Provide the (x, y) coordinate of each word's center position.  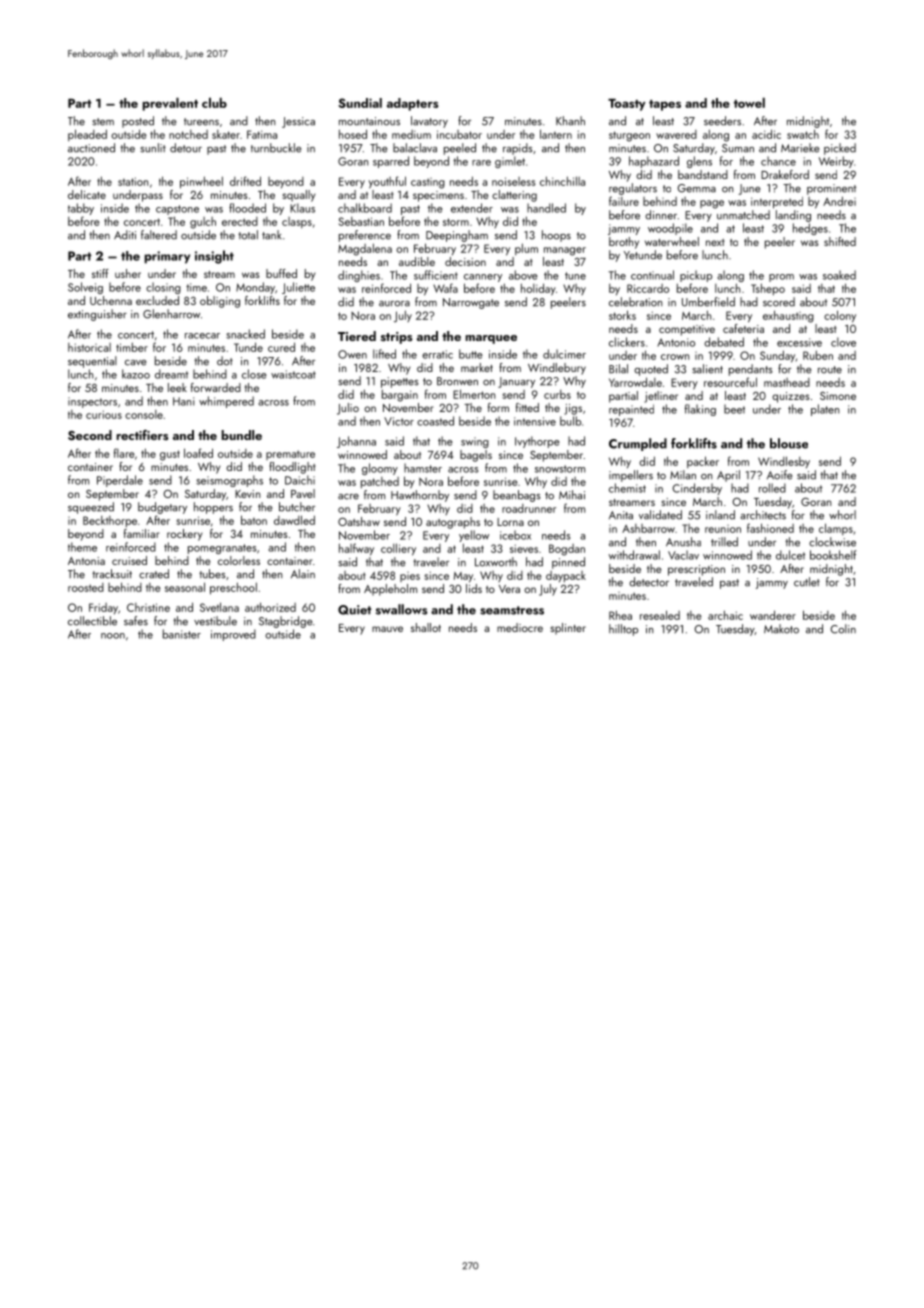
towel (749, 102)
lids (474, 588)
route (830, 370)
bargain (400, 395)
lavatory (429, 122)
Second (90, 435)
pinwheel (201, 182)
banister (182, 634)
